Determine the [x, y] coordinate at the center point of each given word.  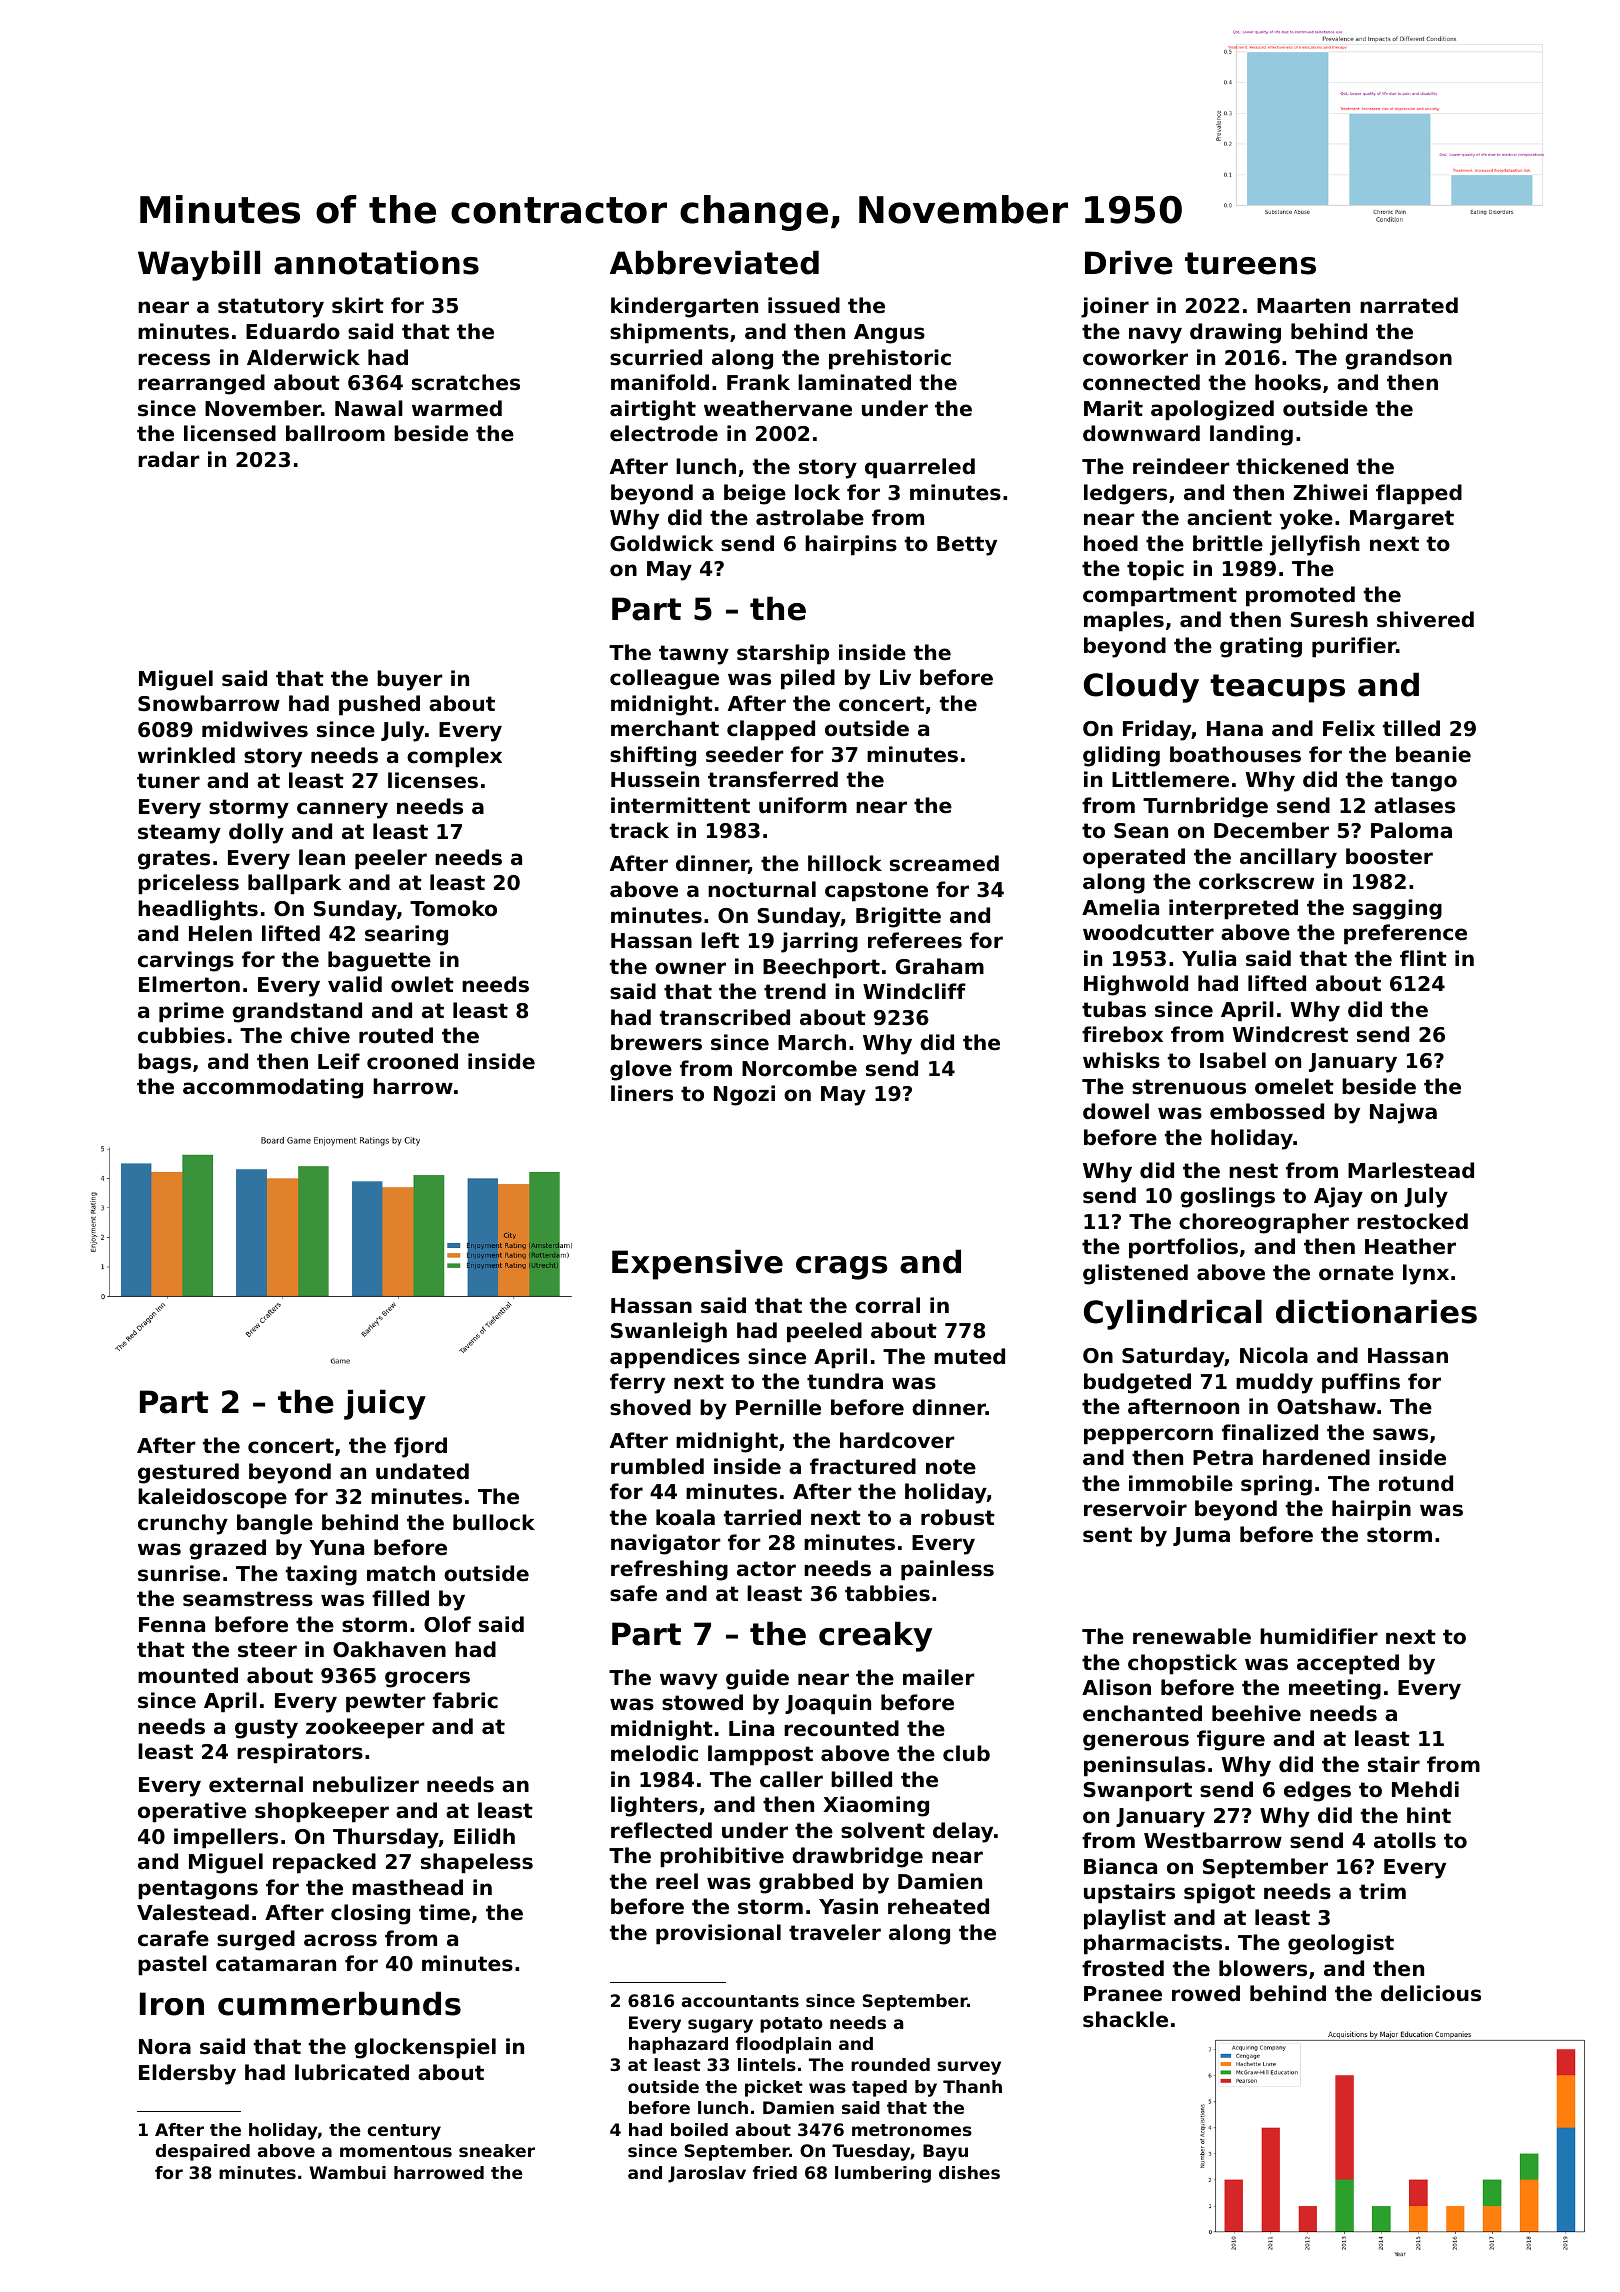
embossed [1267, 1111]
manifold [660, 382]
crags [841, 1268]
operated [1134, 858]
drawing [1235, 333]
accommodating [273, 1088]
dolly [256, 833]
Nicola [1274, 1355]
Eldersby [187, 2074]
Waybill [199, 265]
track [639, 830]
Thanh [972, 2086]
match [401, 1573]
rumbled [657, 1466]
